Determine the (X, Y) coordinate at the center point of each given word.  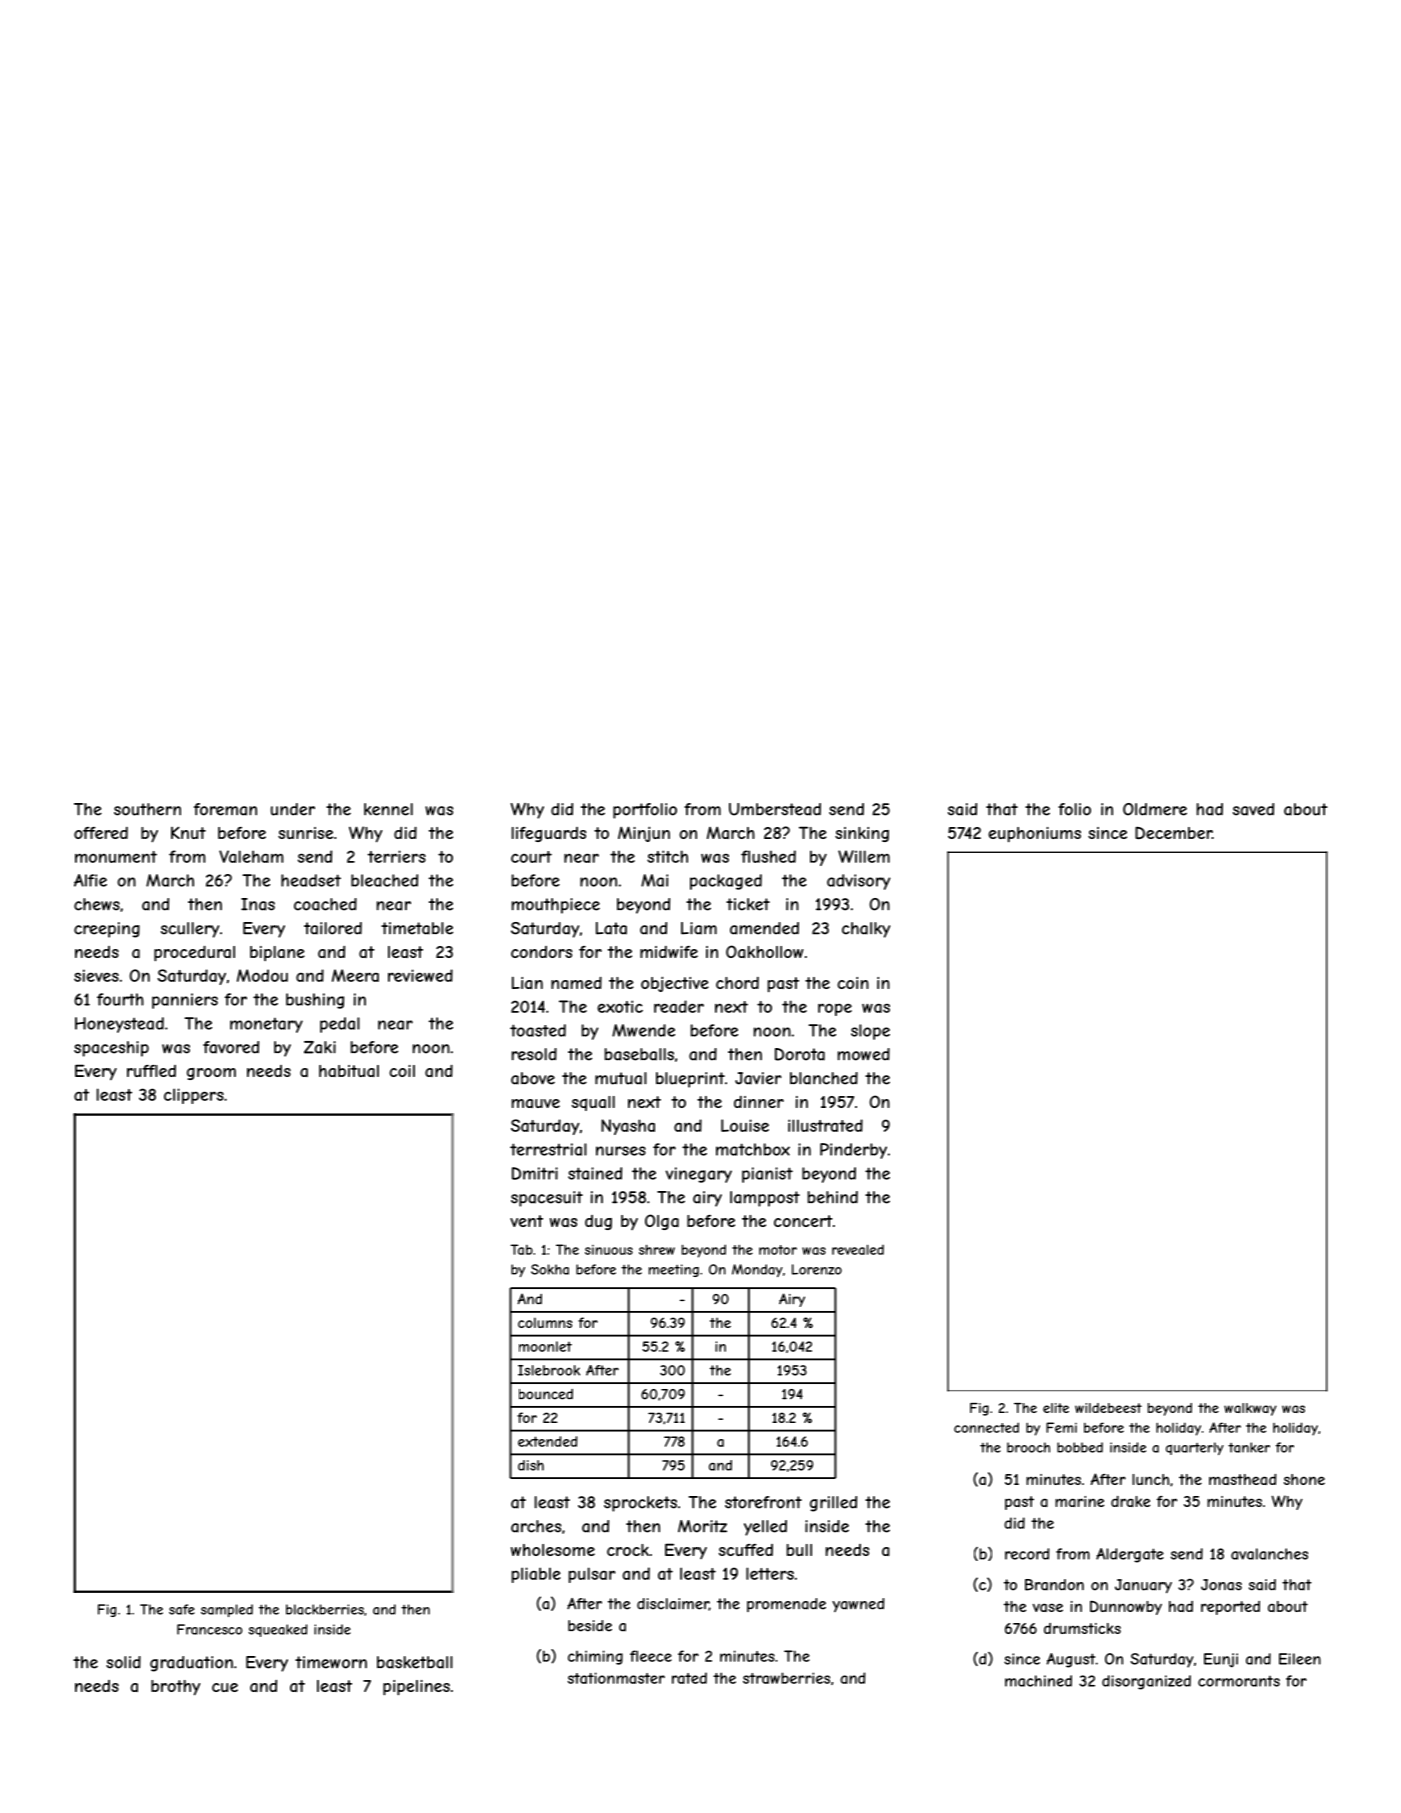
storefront (763, 1502)
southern (147, 809)
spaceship (111, 1049)
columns (545, 1322)
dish (531, 1465)
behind (833, 1197)
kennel (388, 809)
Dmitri (535, 1173)
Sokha (550, 1269)
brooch (1028, 1447)
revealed (858, 1249)
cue (225, 1687)
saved (1253, 809)
